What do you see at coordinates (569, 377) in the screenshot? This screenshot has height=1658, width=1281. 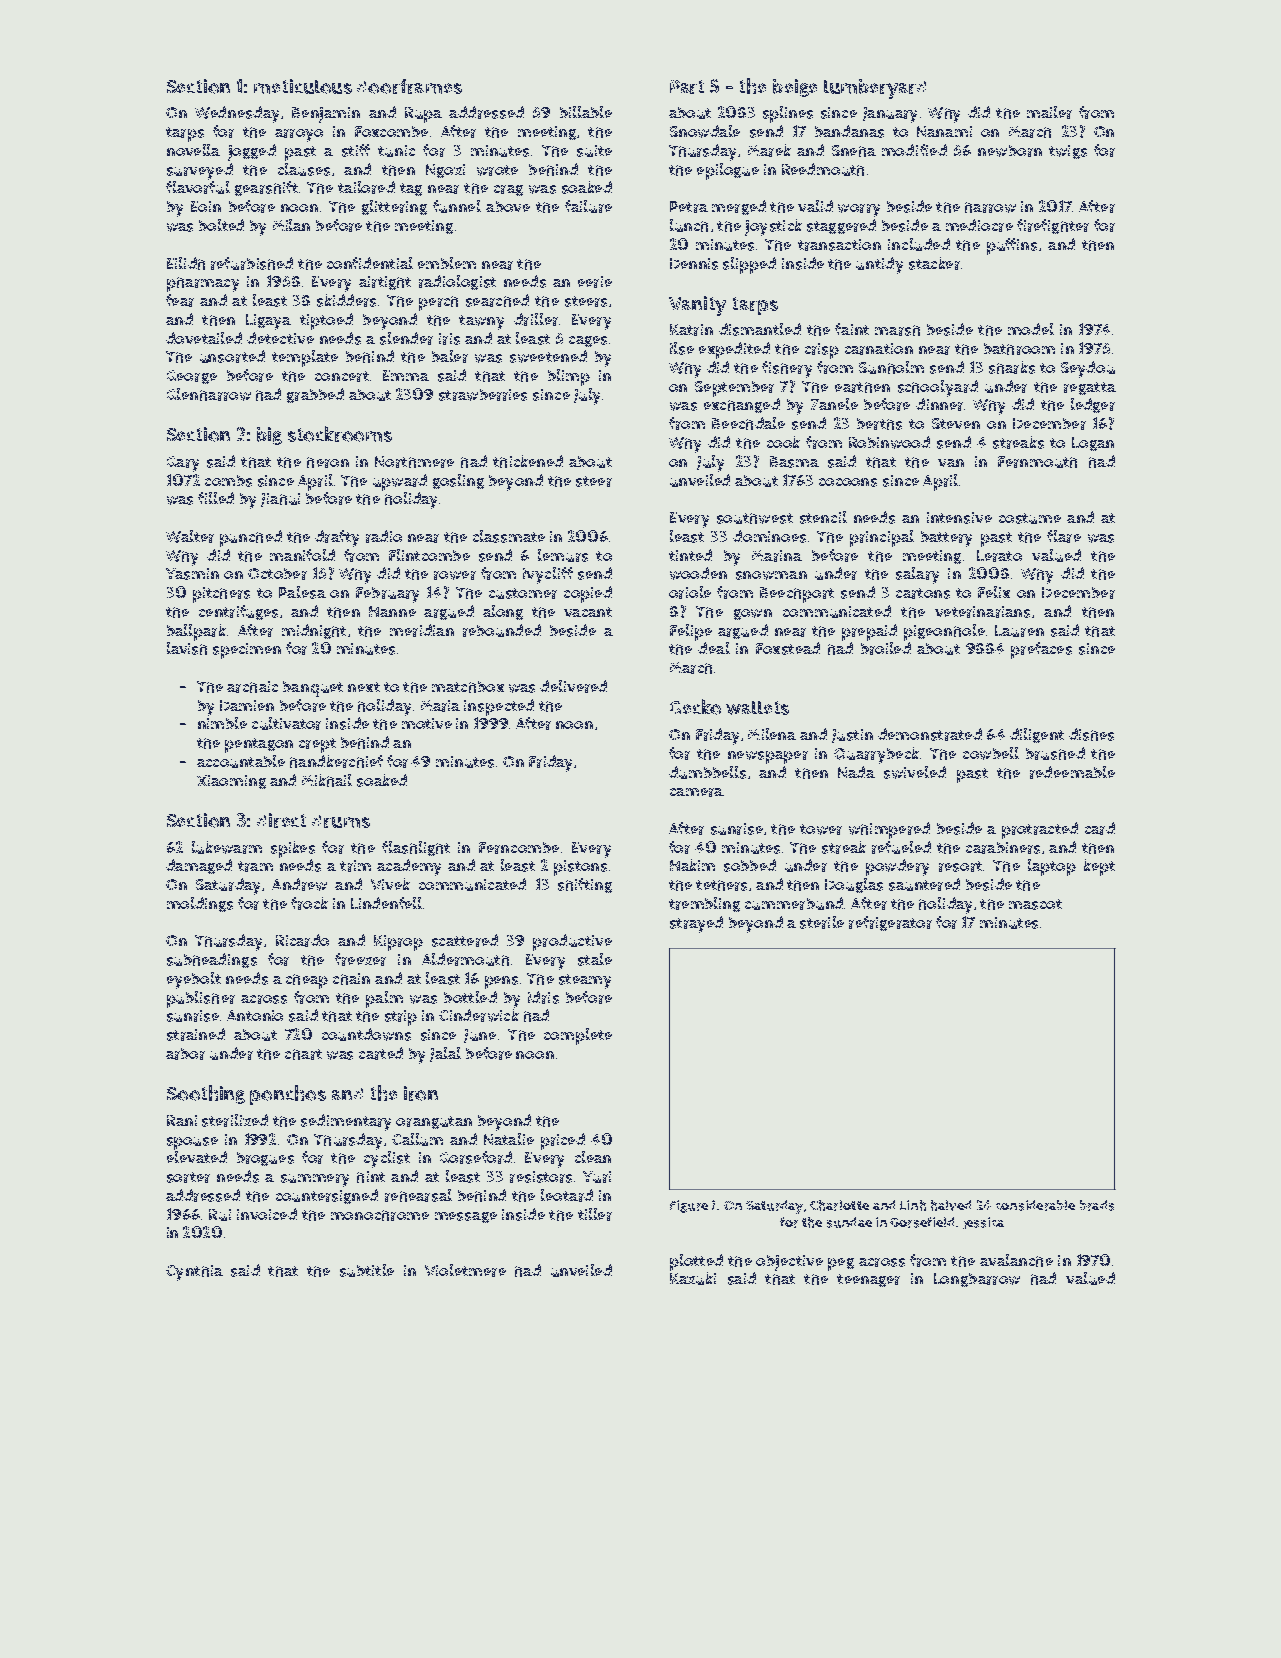 I see `blimp` at bounding box center [569, 377].
